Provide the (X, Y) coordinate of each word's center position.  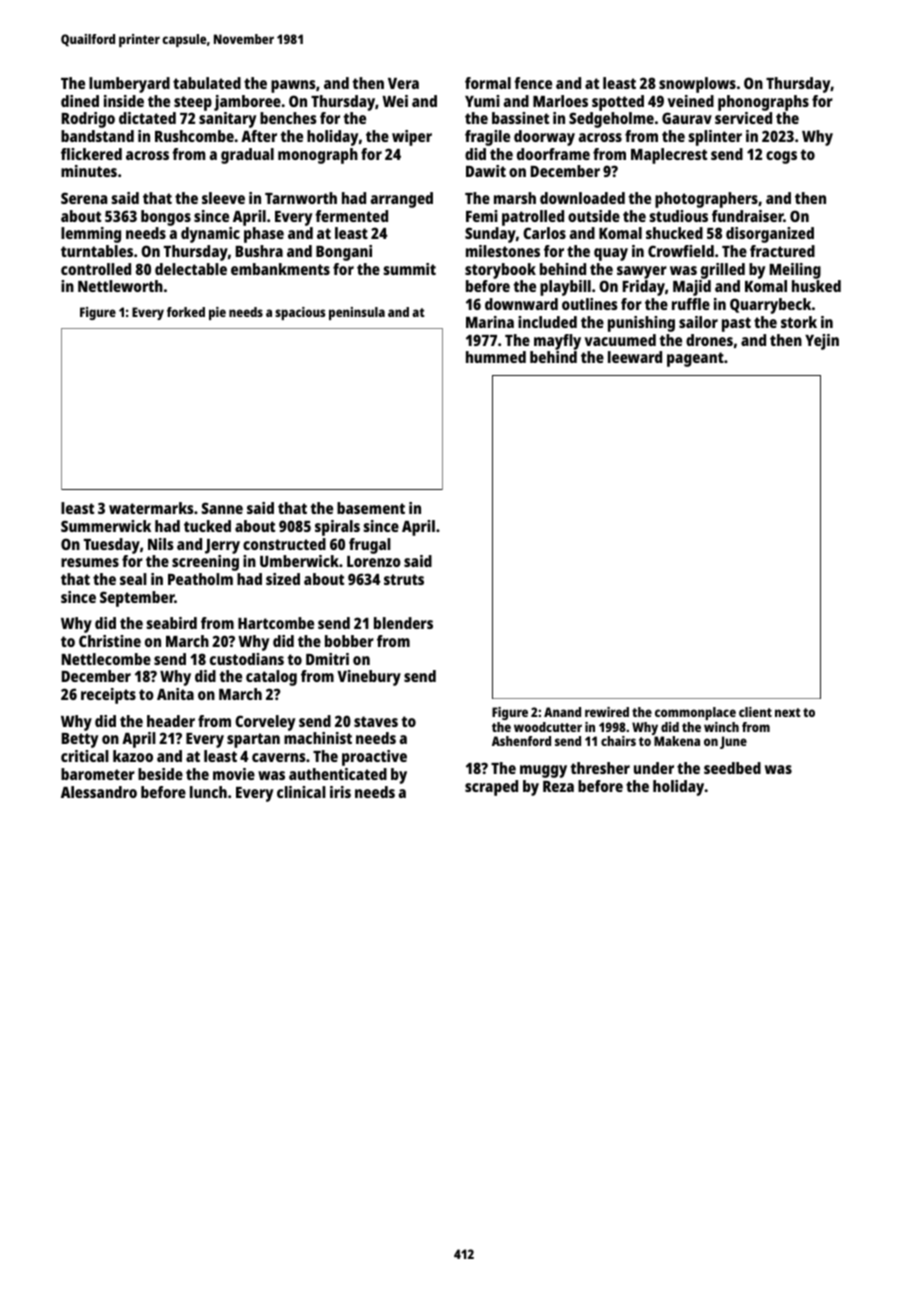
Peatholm (200, 579)
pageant (695, 359)
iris (340, 792)
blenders (403, 623)
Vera (403, 83)
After (259, 136)
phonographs (763, 103)
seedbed (732, 768)
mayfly (557, 342)
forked (186, 312)
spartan (253, 740)
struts (404, 579)
